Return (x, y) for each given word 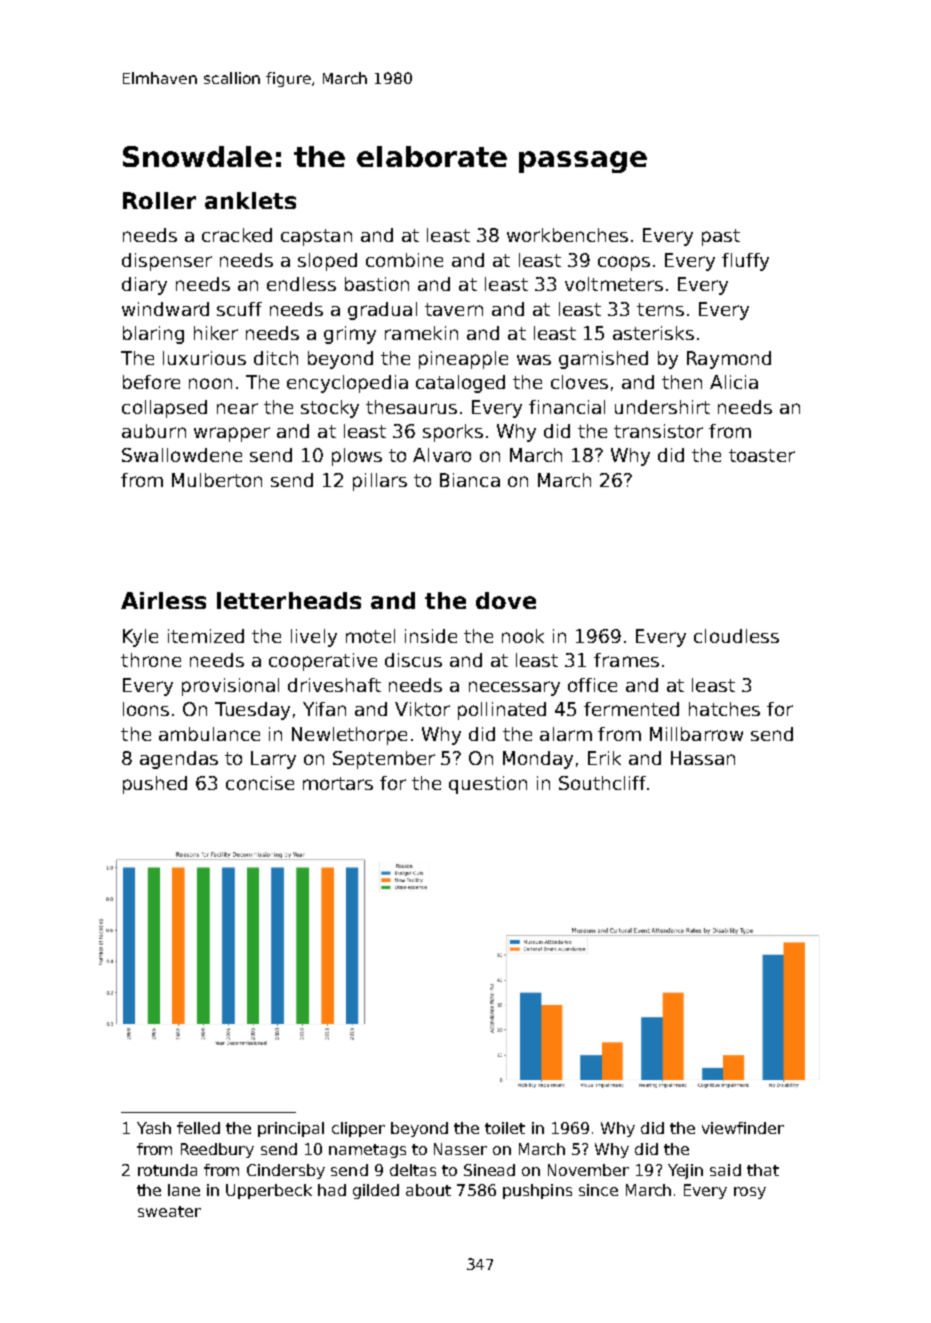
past (721, 237)
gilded (376, 1191)
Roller (159, 200)
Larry (273, 760)
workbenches (567, 235)
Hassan (703, 758)
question (488, 785)
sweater (169, 1211)
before (151, 382)
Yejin (685, 1171)
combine (404, 260)
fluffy (745, 262)
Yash (154, 1128)
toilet (505, 1128)
